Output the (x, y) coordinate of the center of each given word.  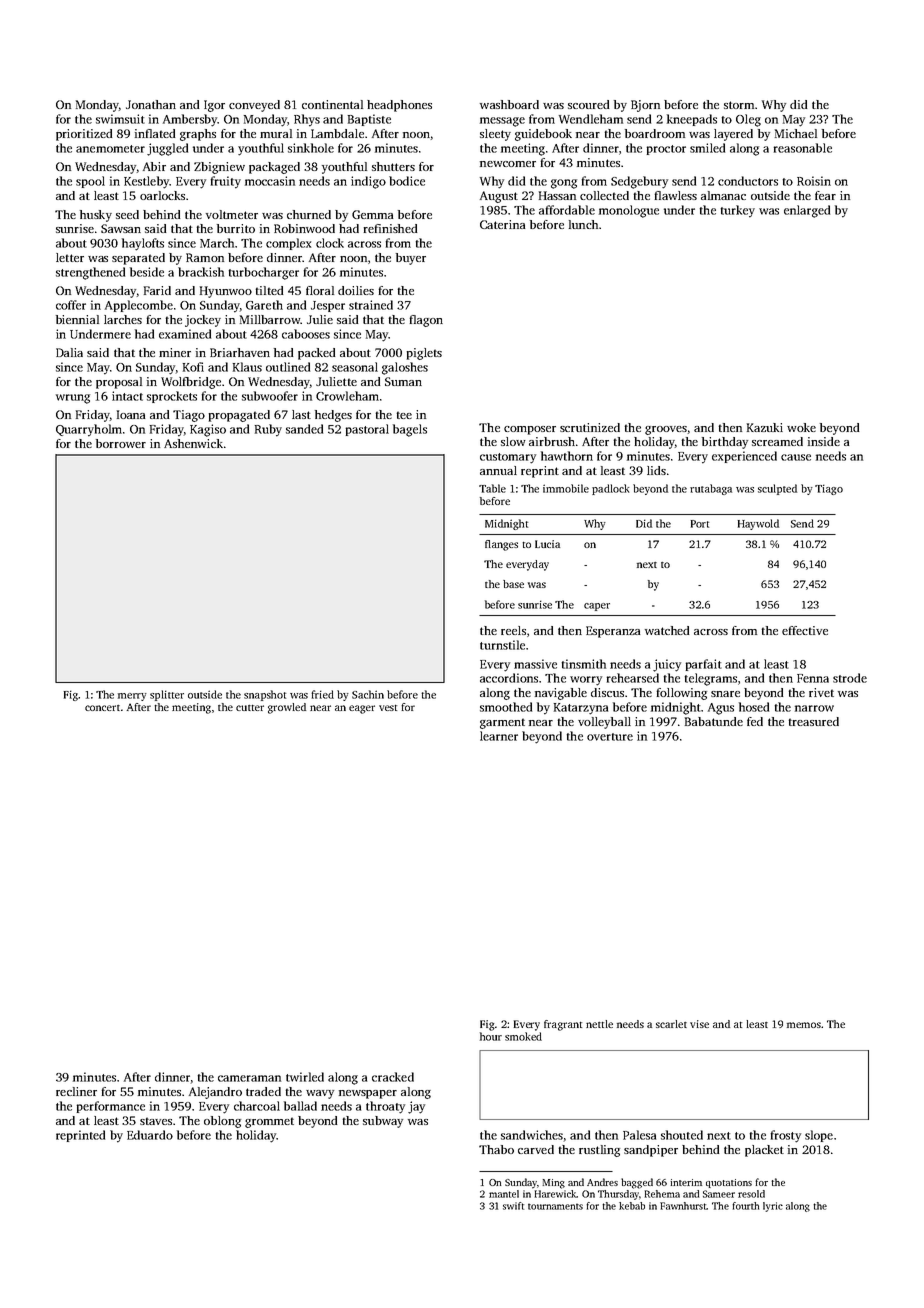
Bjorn (645, 106)
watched (667, 630)
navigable (561, 694)
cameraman (249, 1078)
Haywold (758, 524)
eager (362, 709)
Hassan (557, 195)
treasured (814, 721)
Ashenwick (193, 443)
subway (383, 1122)
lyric (773, 1207)
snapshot (265, 695)
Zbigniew (219, 168)
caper (597, 607)
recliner (76, 1091)
